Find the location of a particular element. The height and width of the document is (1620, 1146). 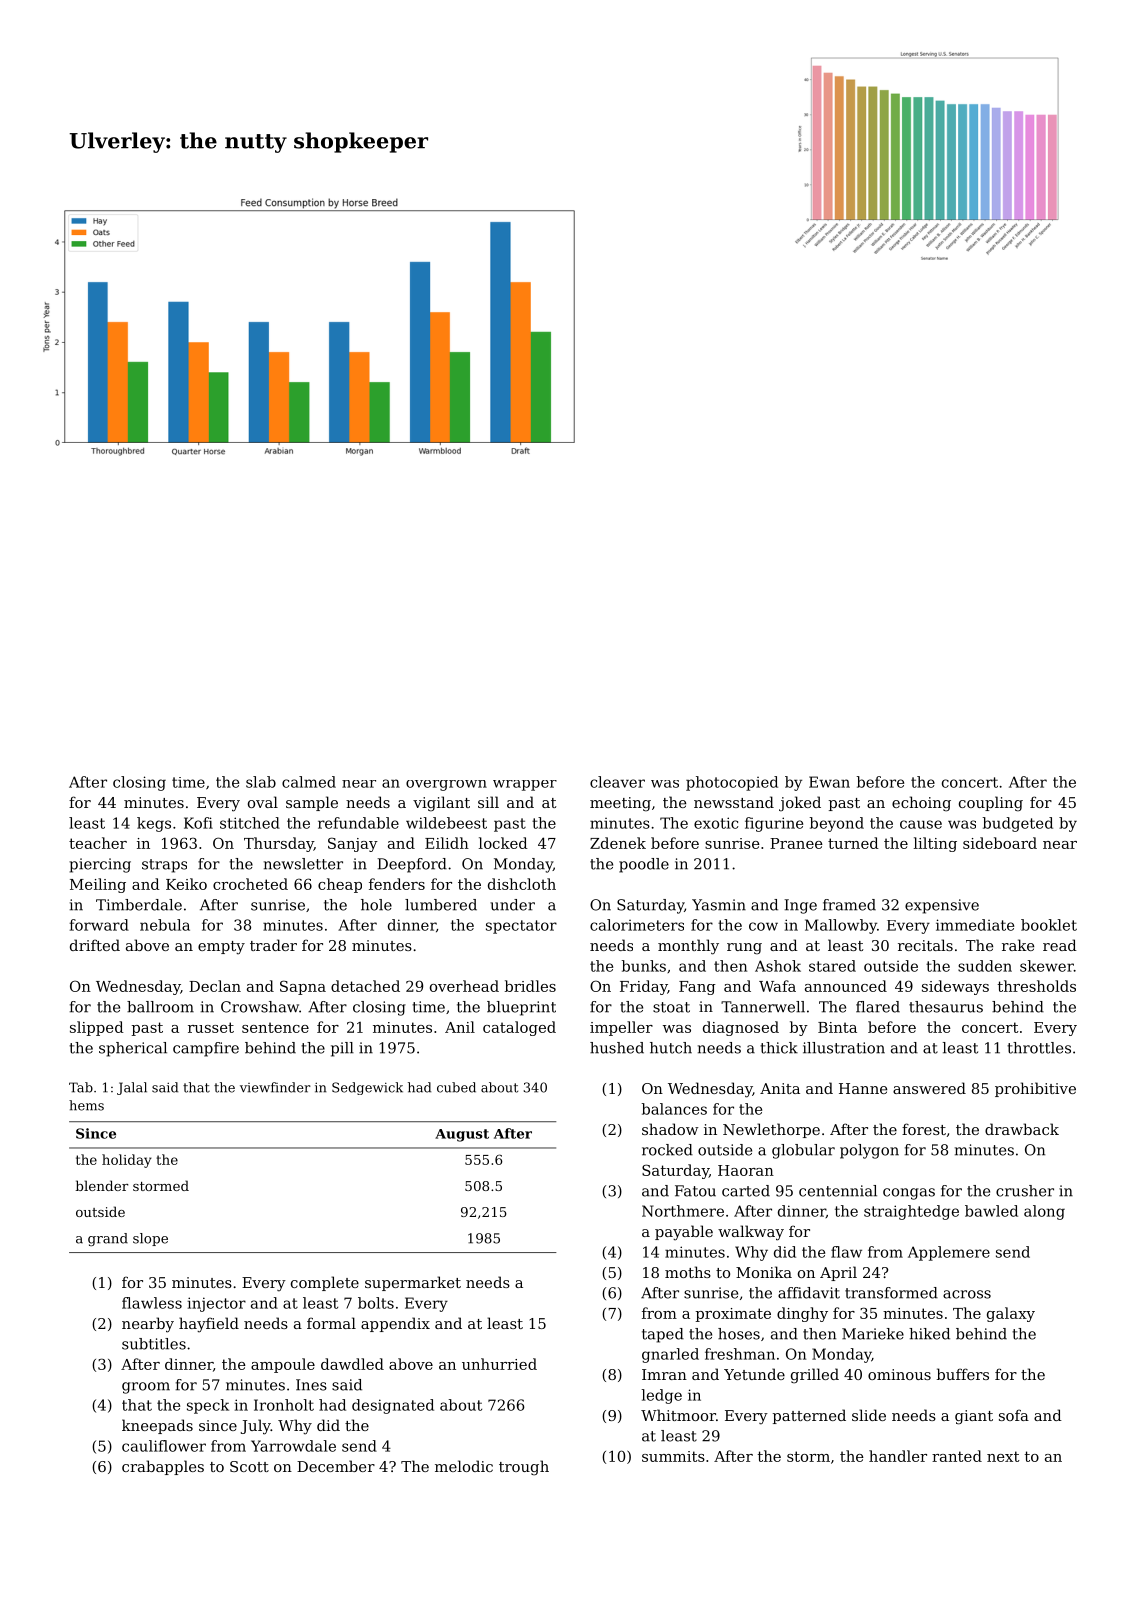

holiday is located at coordinates (127, 1161).
